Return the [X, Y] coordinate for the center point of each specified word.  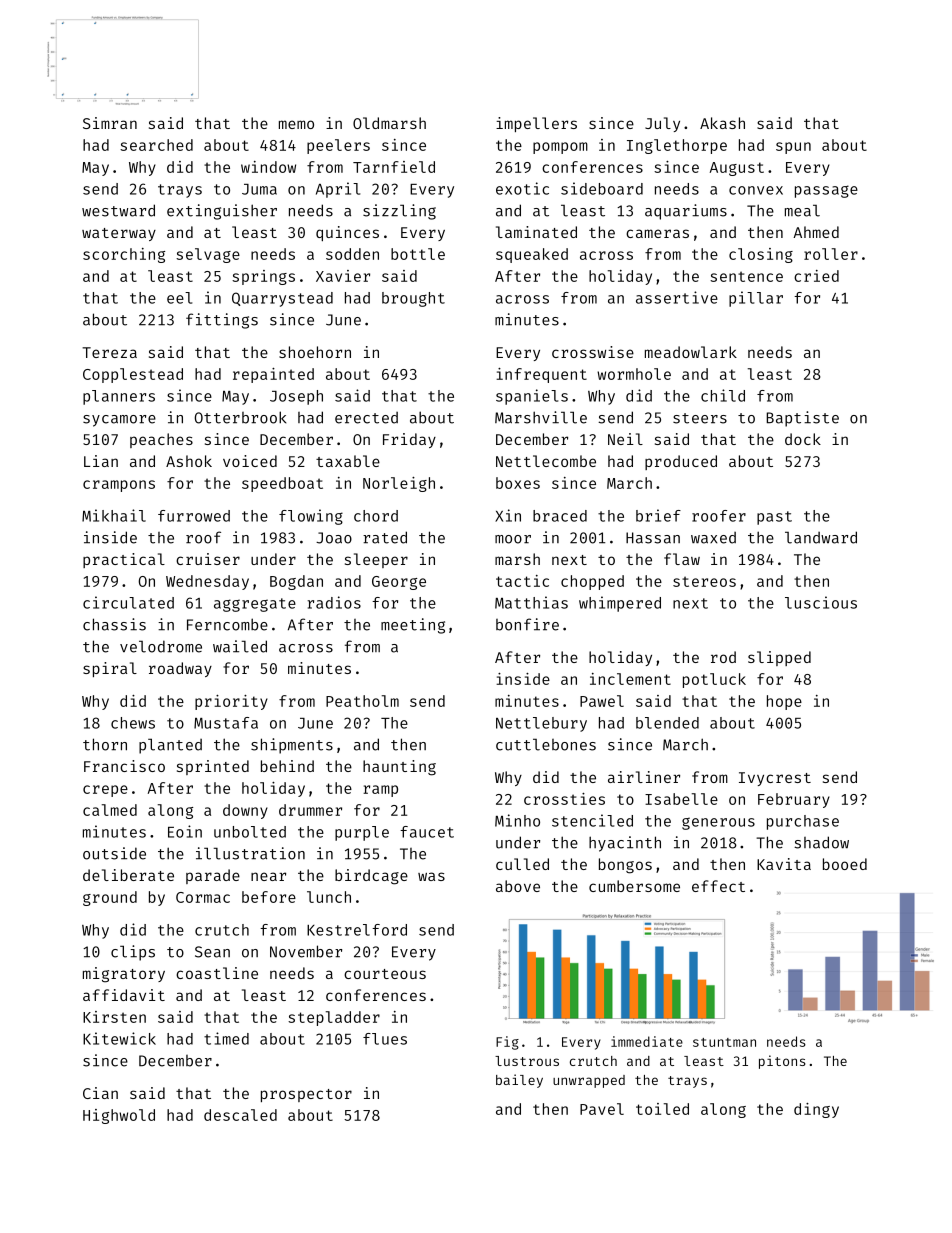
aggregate [255, 605]
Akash [722, 123]
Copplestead [133, 375]
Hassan [653, 538]
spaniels [532, 397]
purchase [803, 822]
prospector [306, 1095]
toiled [662, 1109]
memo [296, 124]
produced [681, 462]
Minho [517, 820]
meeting [413, 626]
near [268, 876]
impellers [536, 124]
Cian [100, 1093]
